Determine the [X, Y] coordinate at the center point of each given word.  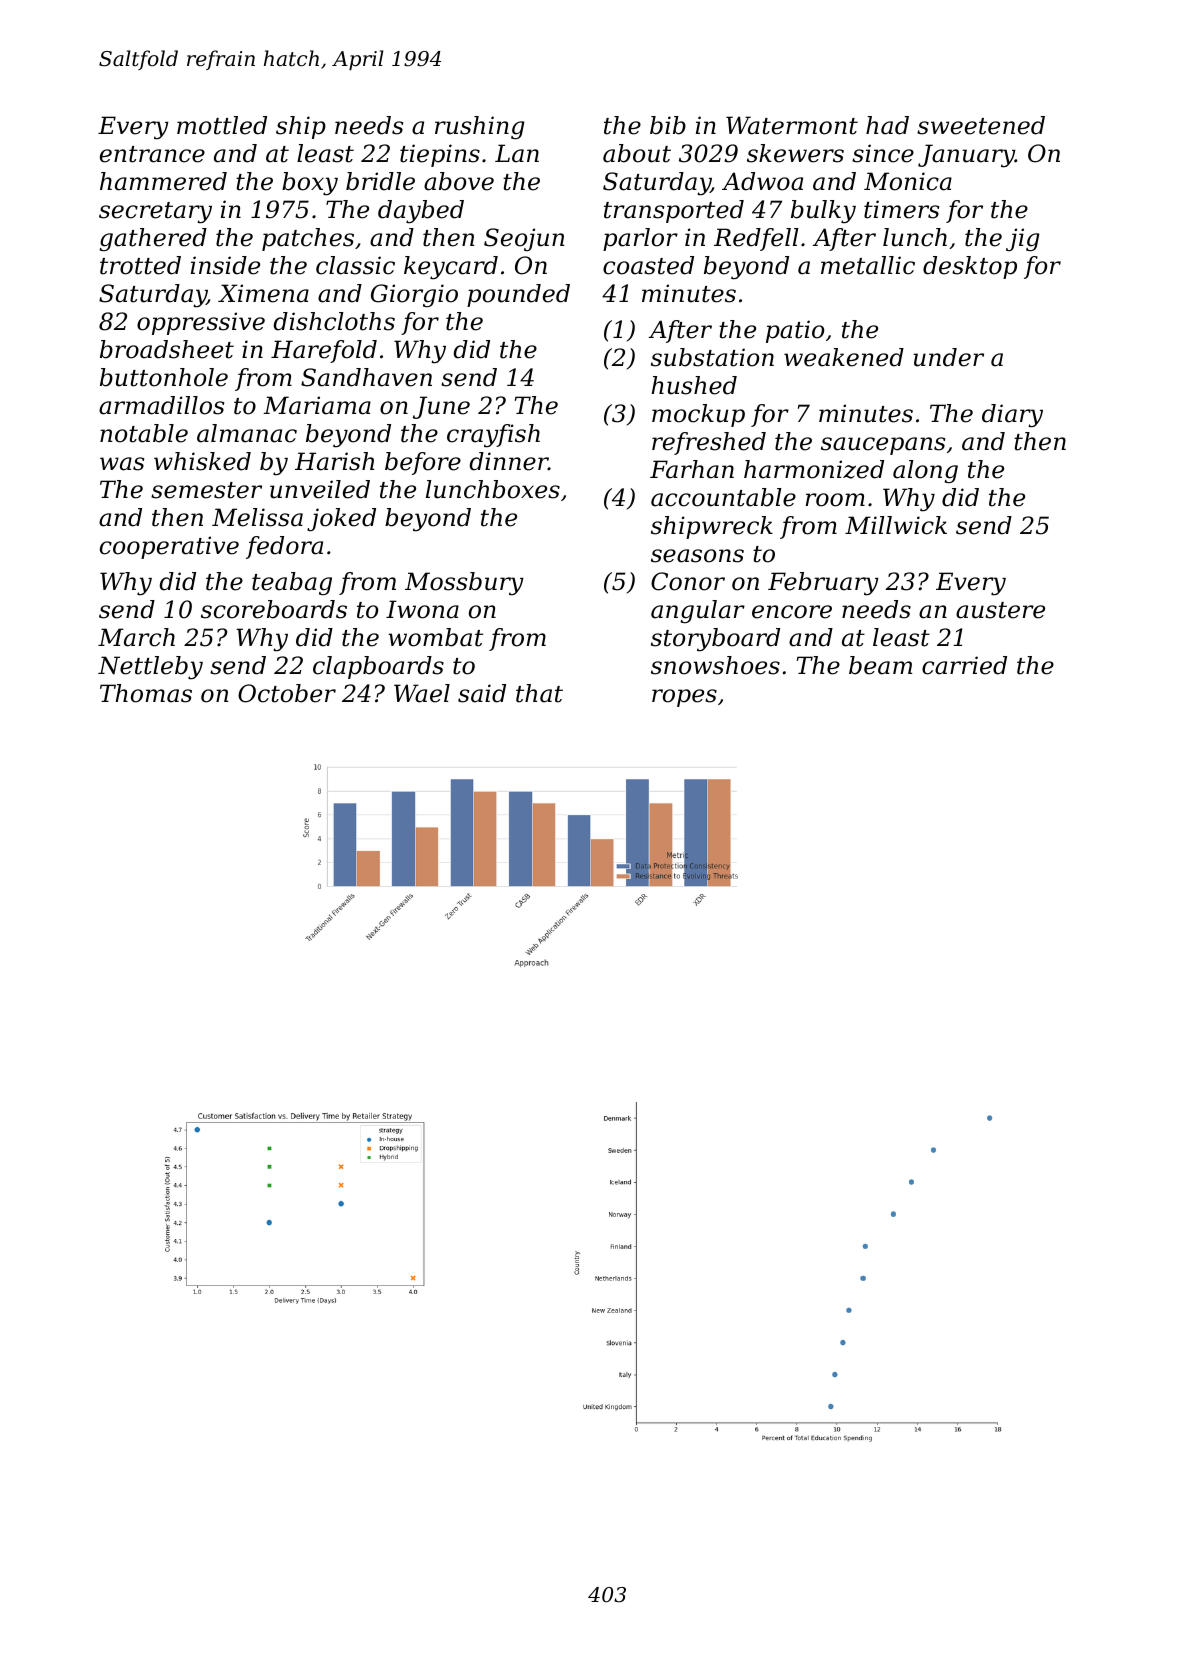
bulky [823, 211]
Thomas [146, 693]
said [482, 693]
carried [964, 665]
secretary [155, 212]
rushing [480, 127]
